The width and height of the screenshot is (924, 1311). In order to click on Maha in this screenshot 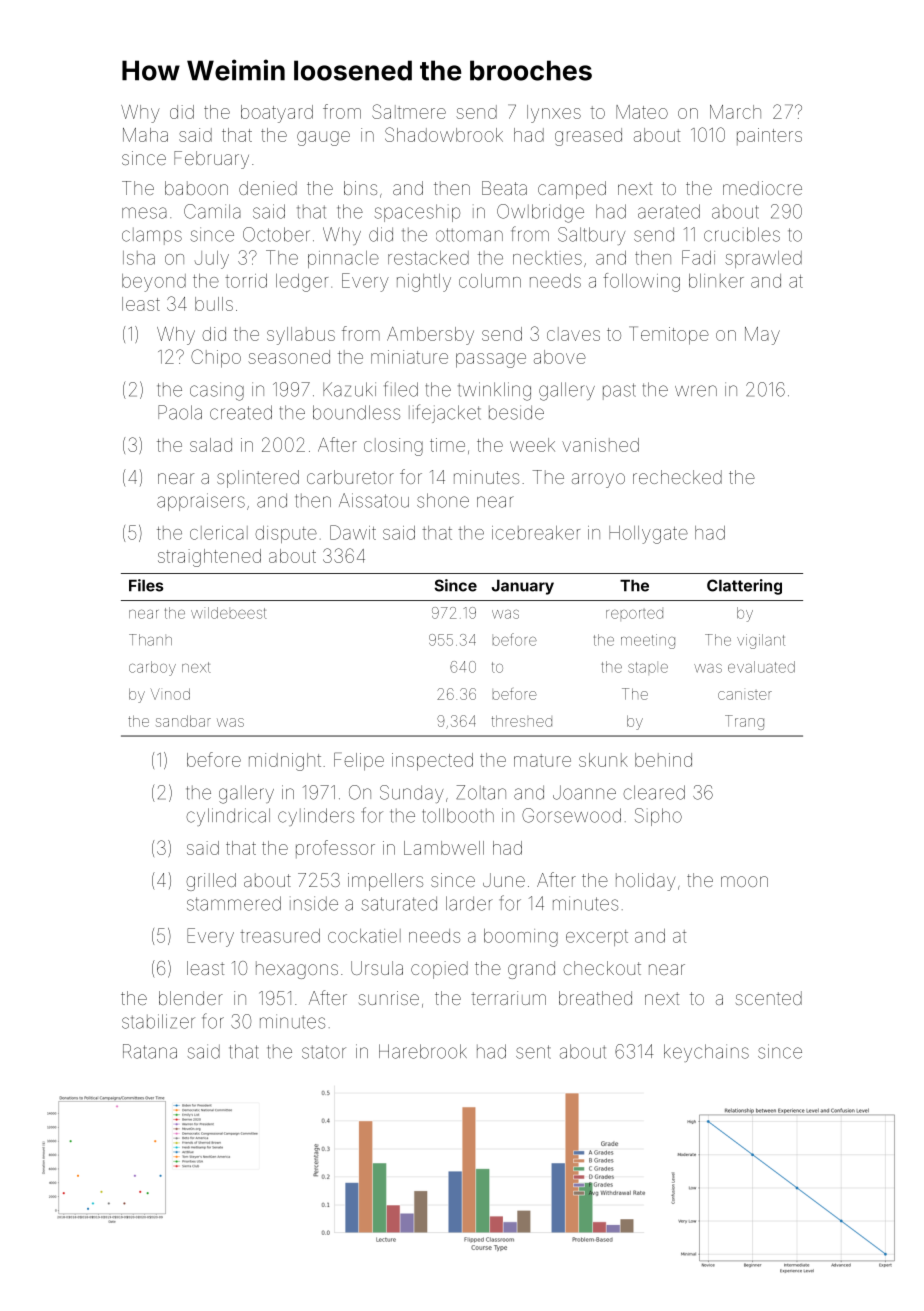, I will do `click(145, 135)`.
